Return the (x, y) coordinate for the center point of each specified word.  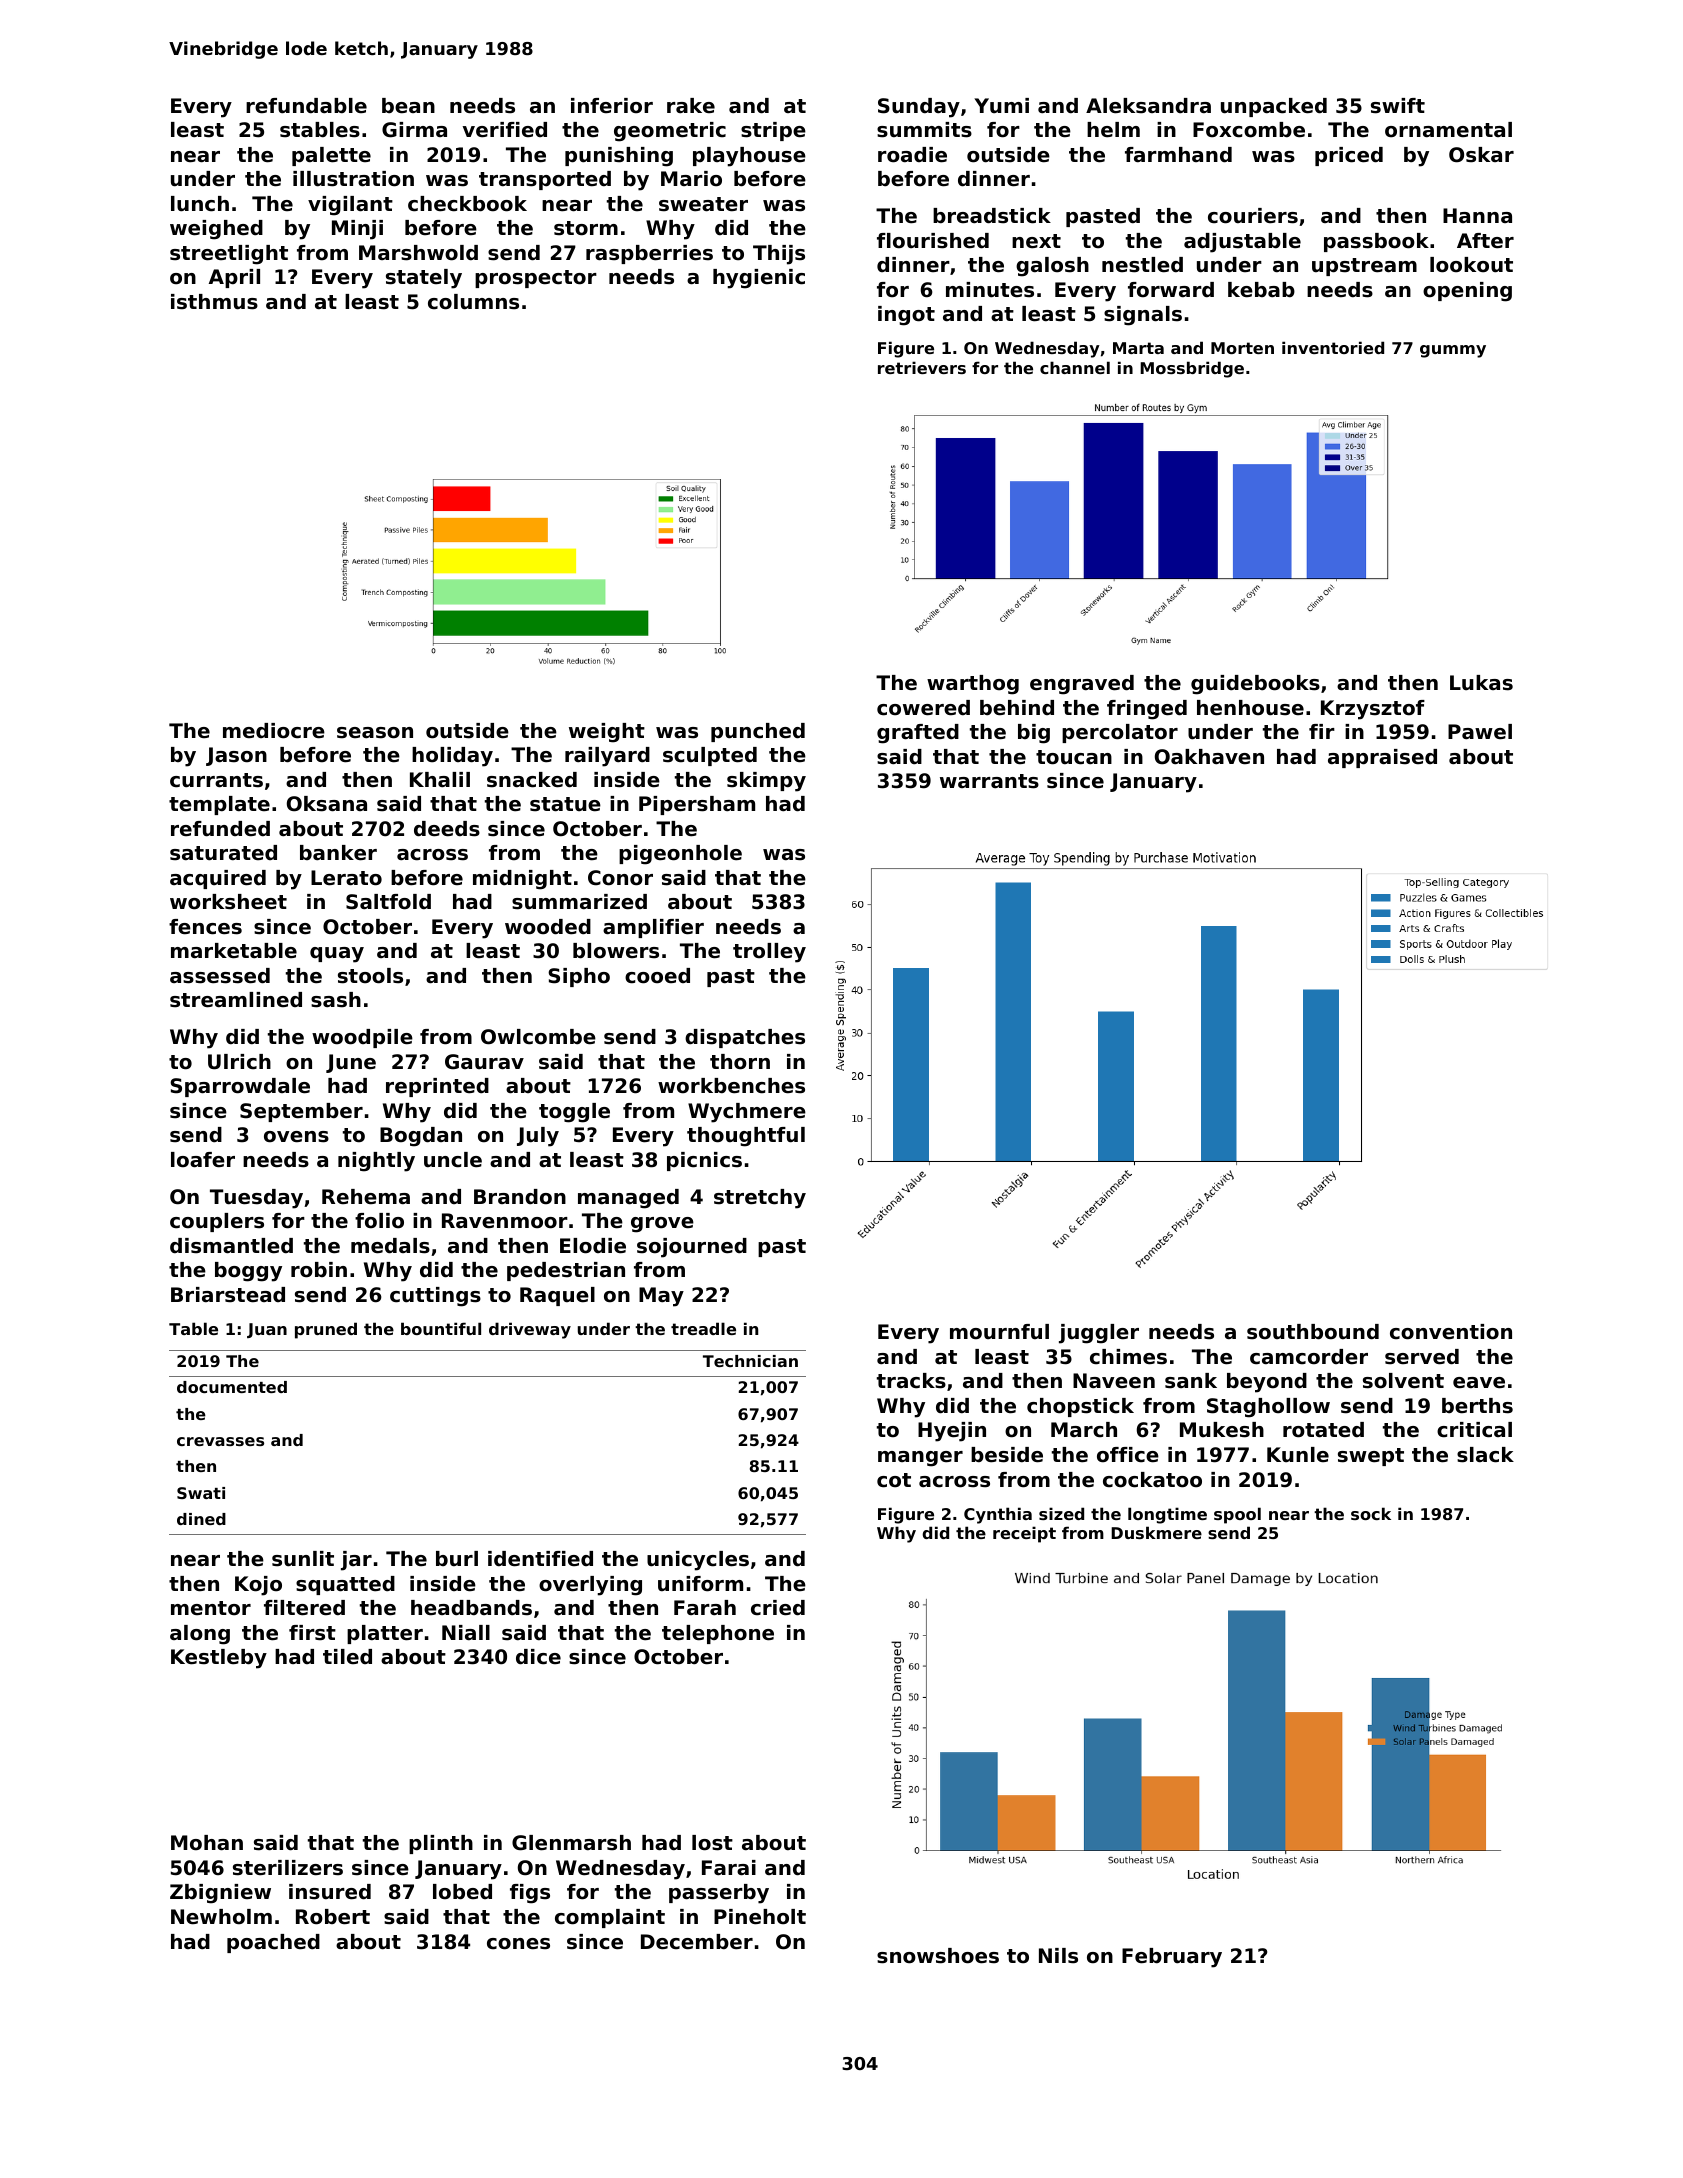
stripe (773, 131)
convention (1451, 1332)
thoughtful (746, 1137)
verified (505, 130)
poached (273, 1943)
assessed (220, 976)
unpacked (1274, 107)
